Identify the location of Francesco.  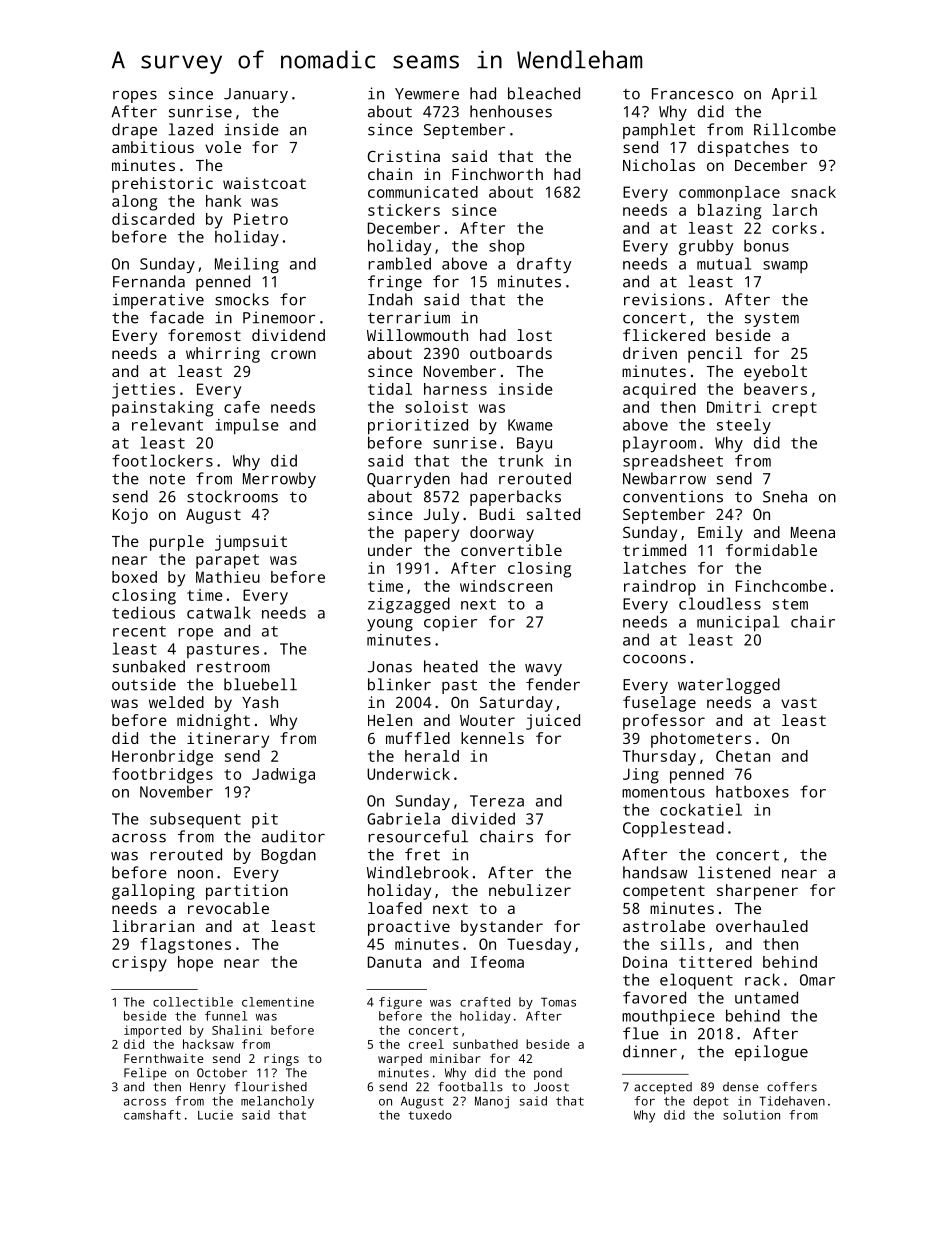
(692, 94).
